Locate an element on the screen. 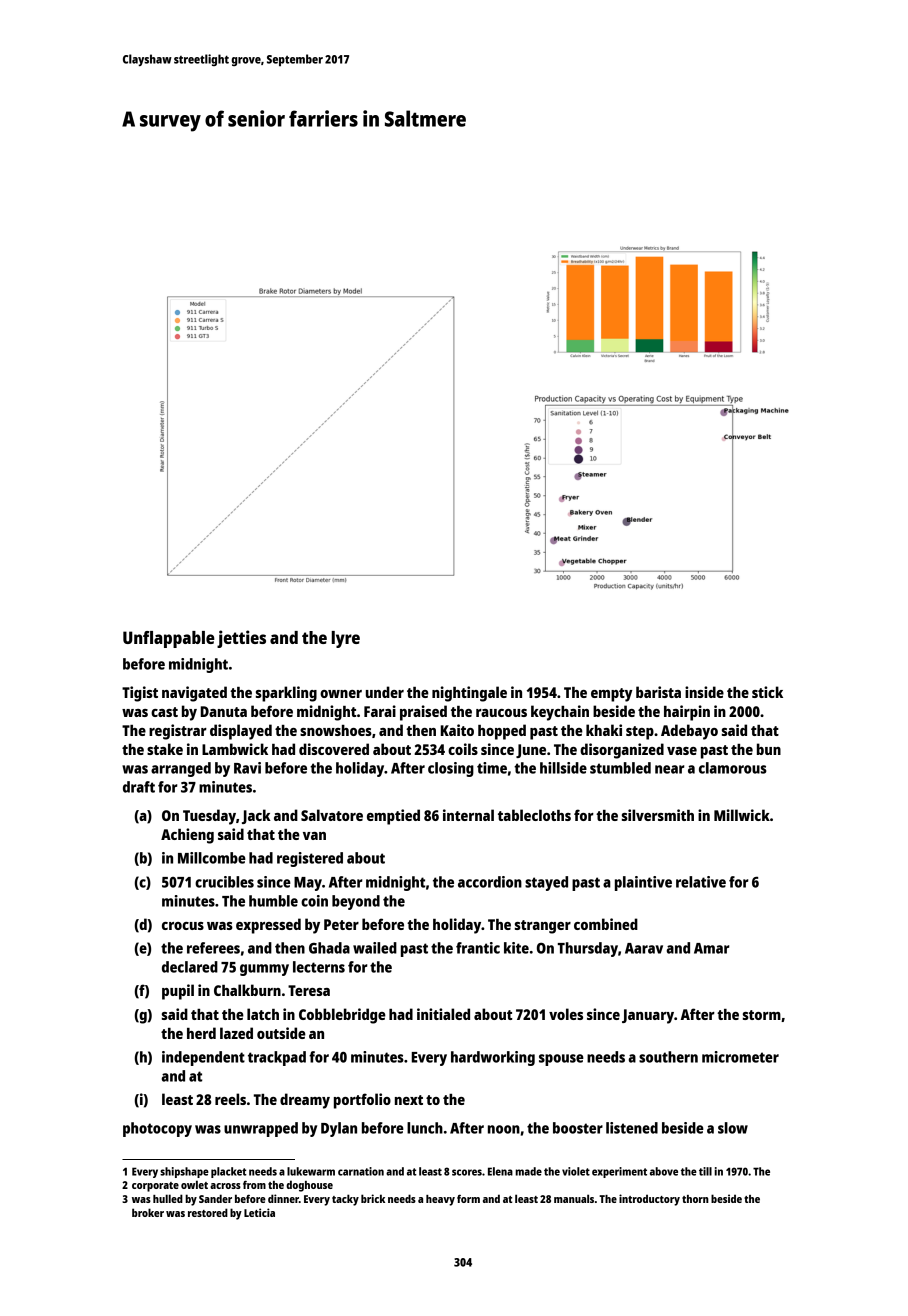 This screenshot has height=1316, width=908. southern is located at coordinates (668, 1057).
